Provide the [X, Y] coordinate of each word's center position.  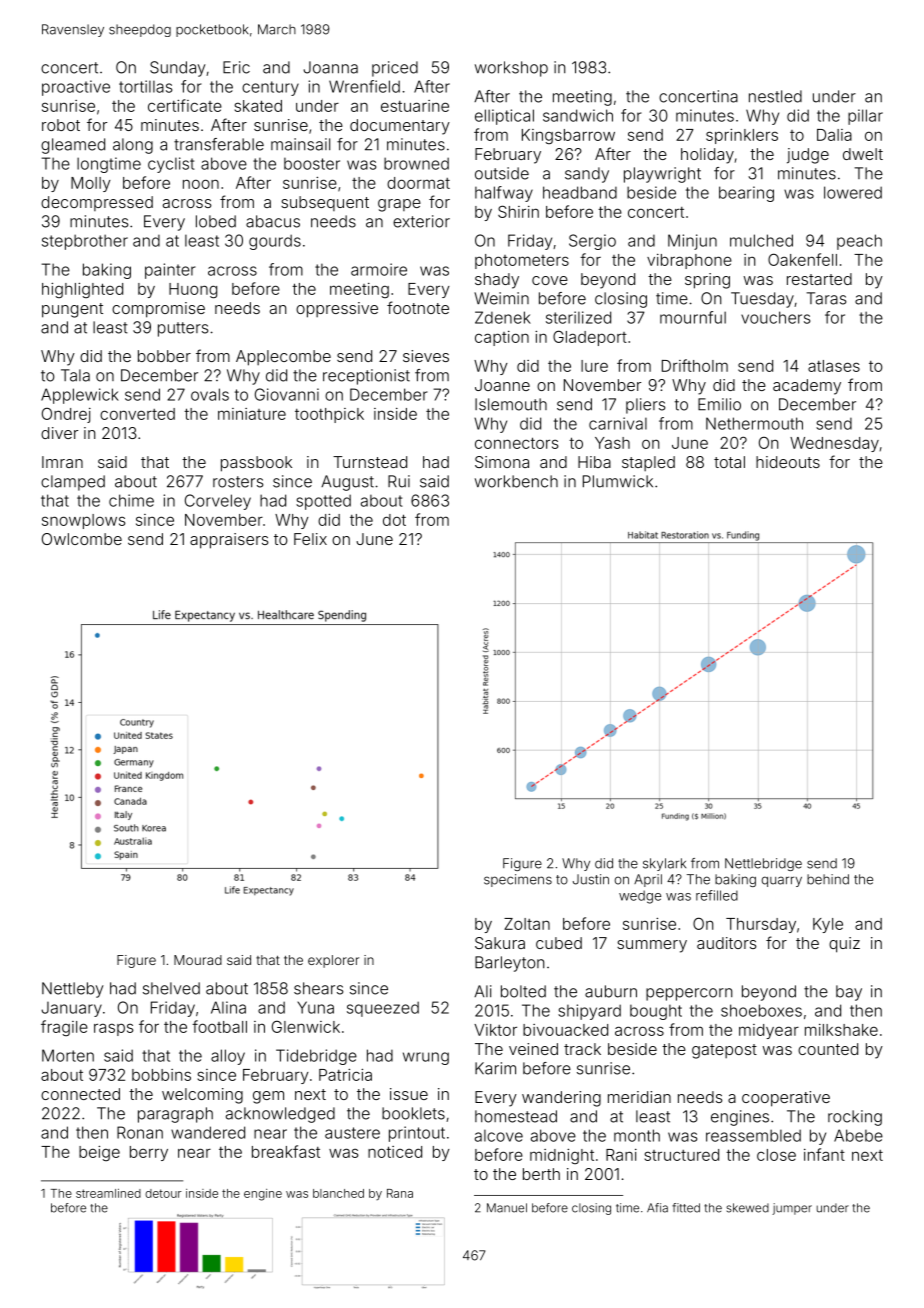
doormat [418, 183]
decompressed [97, 203]
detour [163, 1193]
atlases [834, 366]
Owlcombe [82, 539]
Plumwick [618, 481]
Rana [400, 1193]
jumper [792, 1209]
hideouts [788, 462]
